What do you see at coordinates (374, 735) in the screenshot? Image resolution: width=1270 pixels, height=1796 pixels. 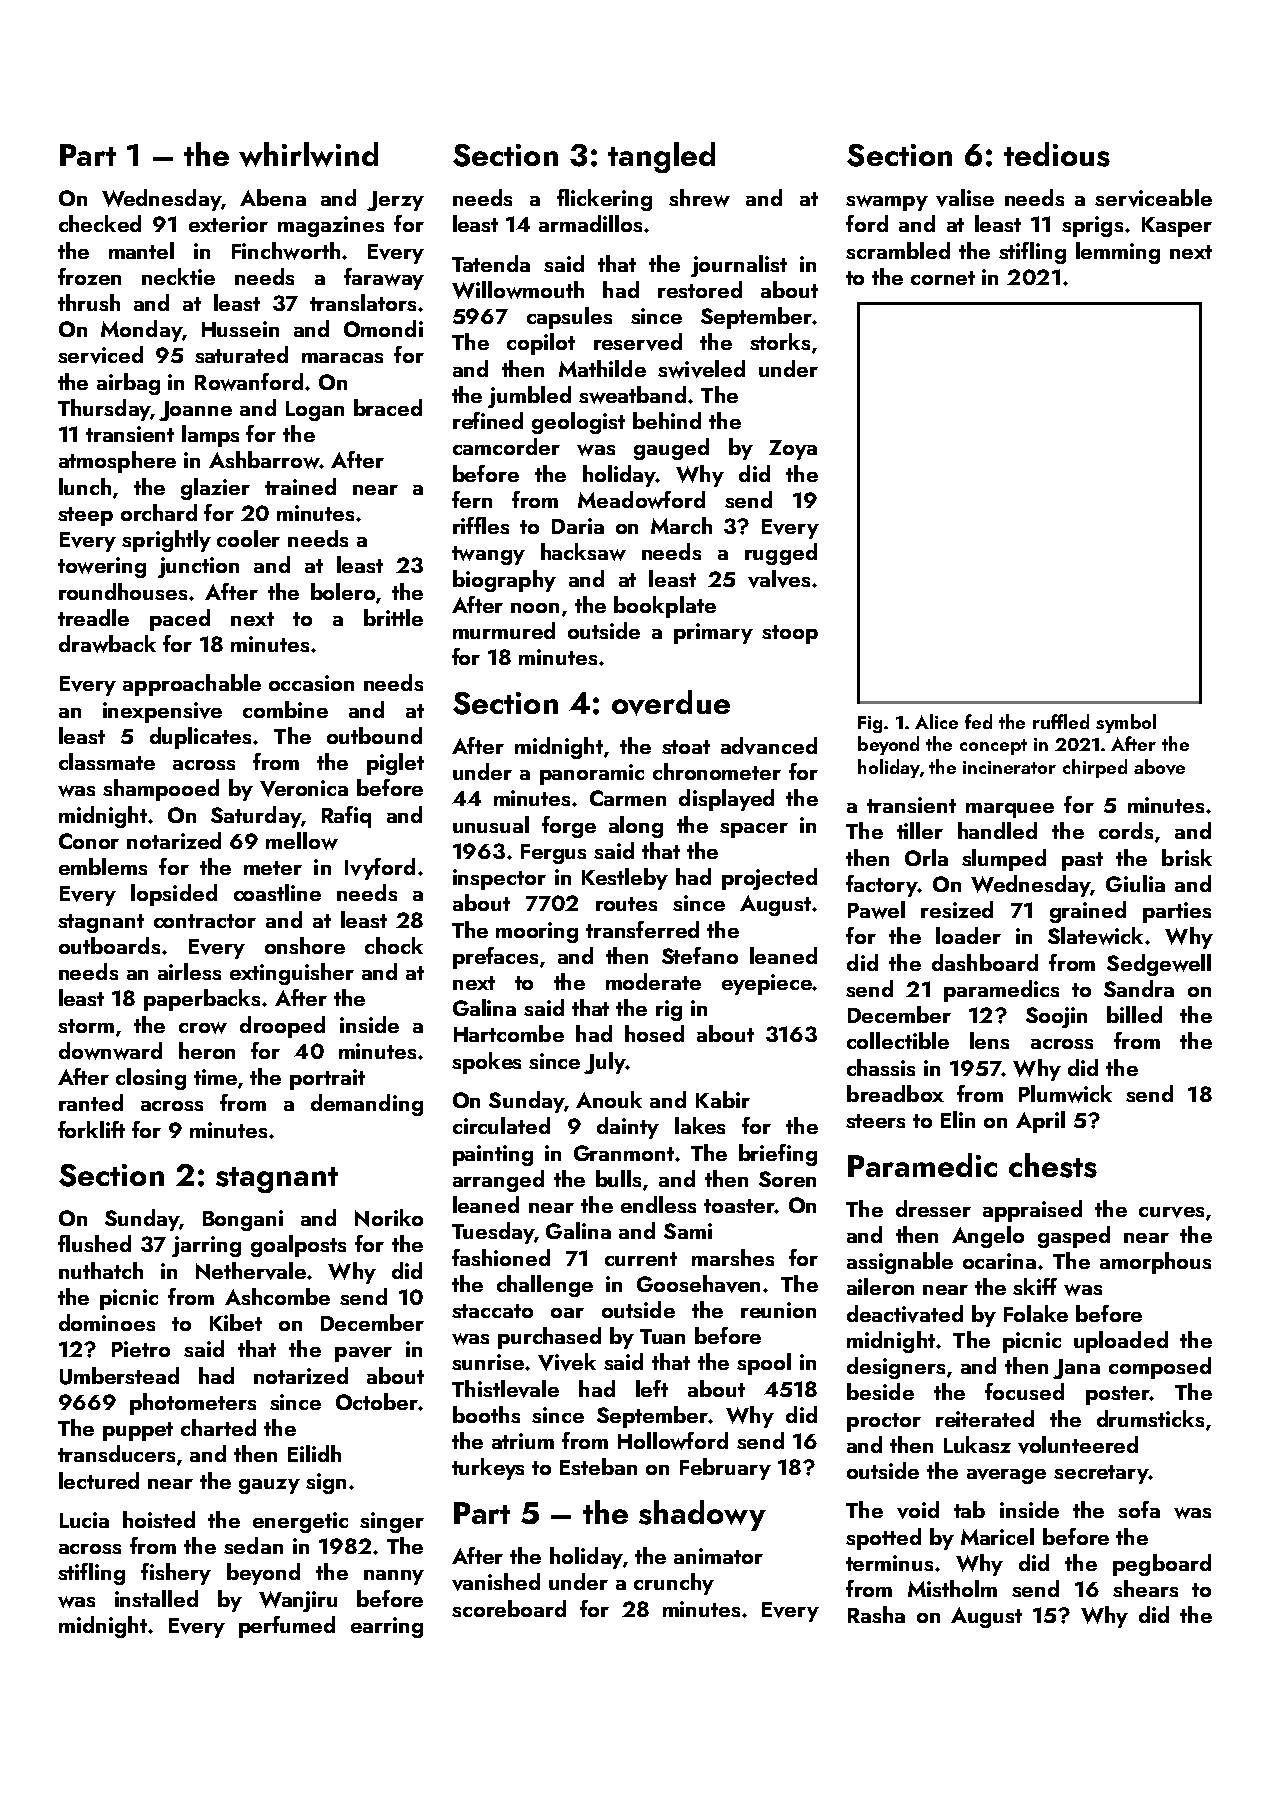 I see `outbound` at bounding box center [374, 735].
